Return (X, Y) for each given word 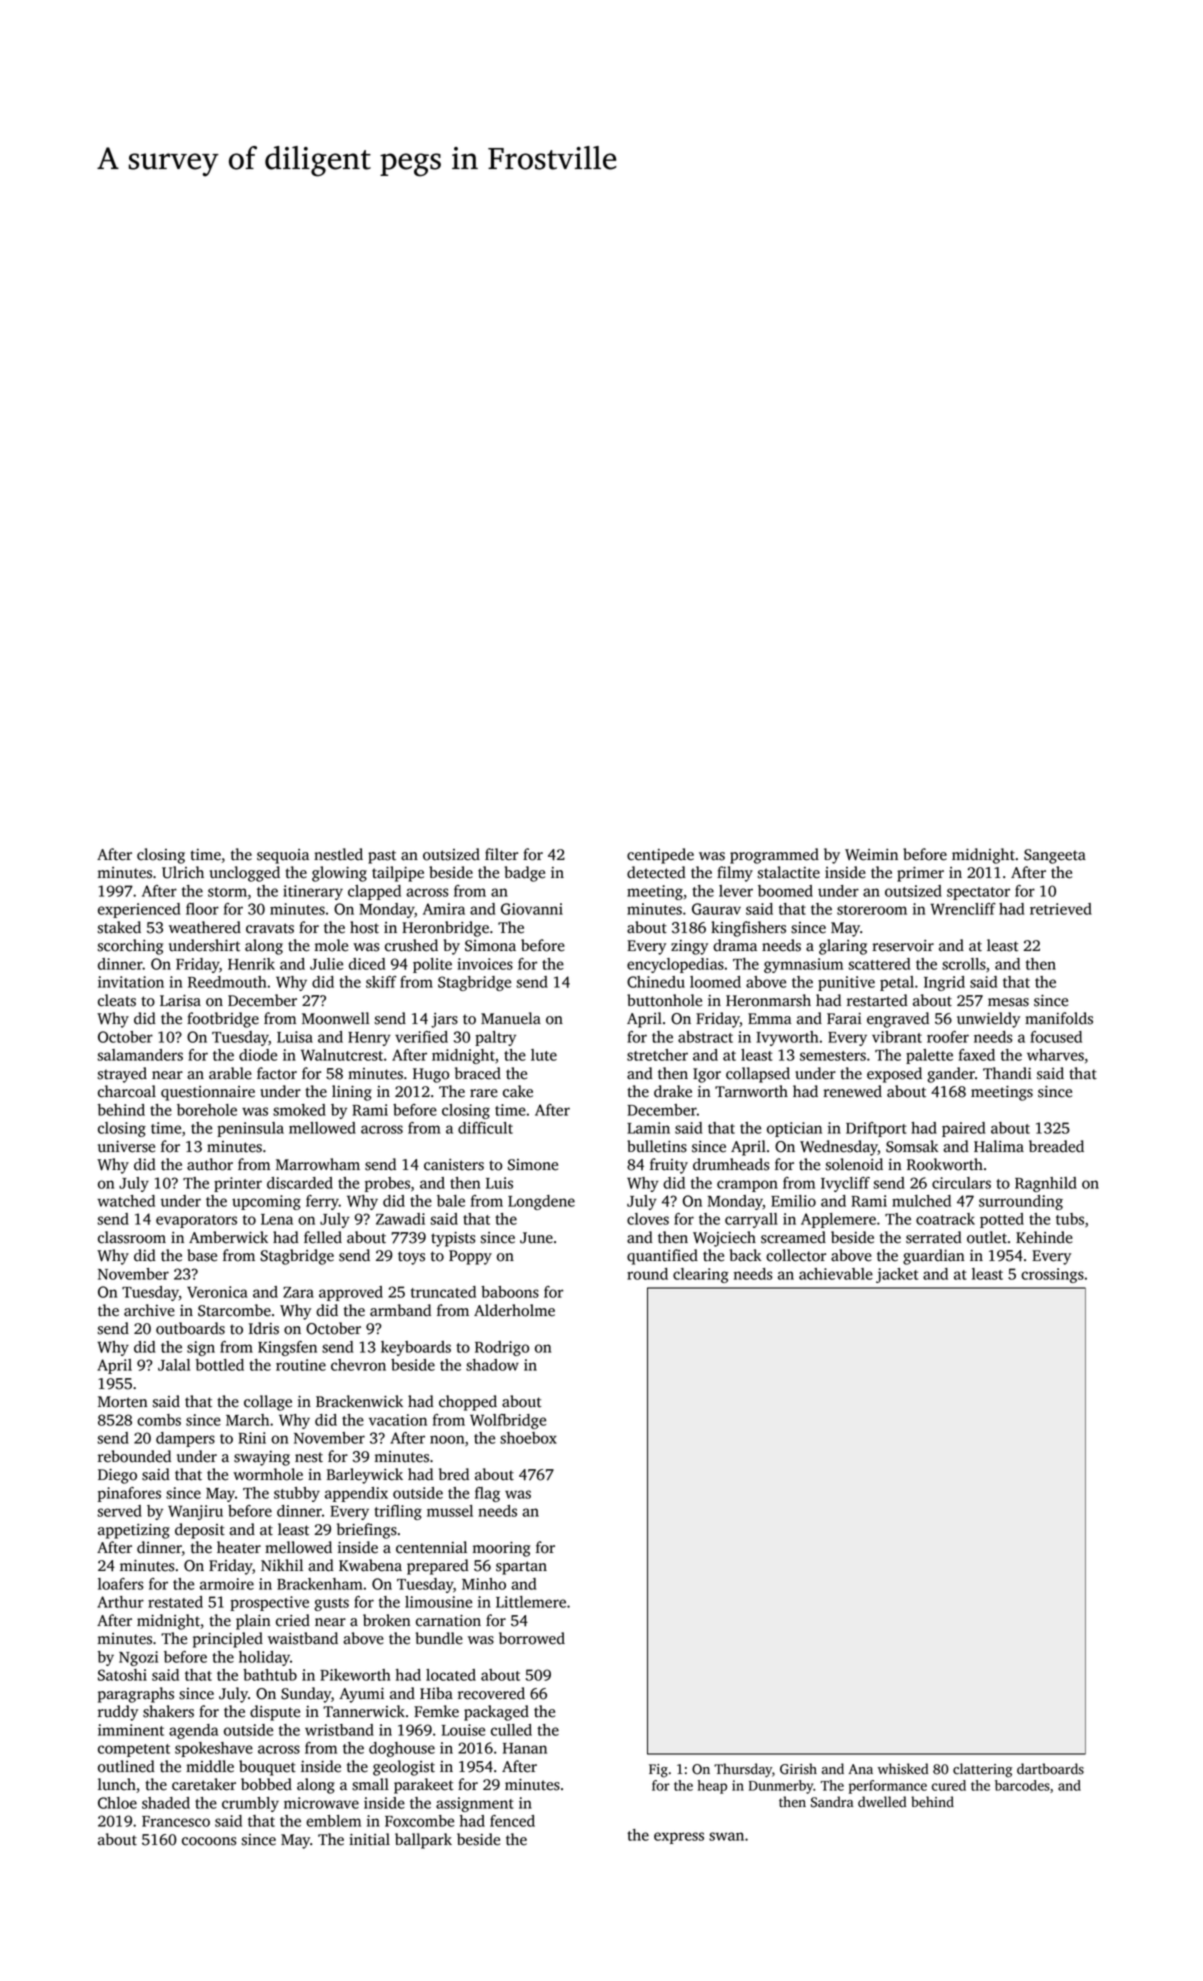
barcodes (1022, 1785)
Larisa (180, 1001)
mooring (501, 1549)
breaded (1056, 1146)
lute (544, 1055)
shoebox (528, 1438)
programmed (774, 856)
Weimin (871, 855)
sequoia (283, 856)
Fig (658, 1771)
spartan (521, 1568)
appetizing (134, 1531)
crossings (1052, 1275)
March (247, 1420)
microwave (321, 1803)
